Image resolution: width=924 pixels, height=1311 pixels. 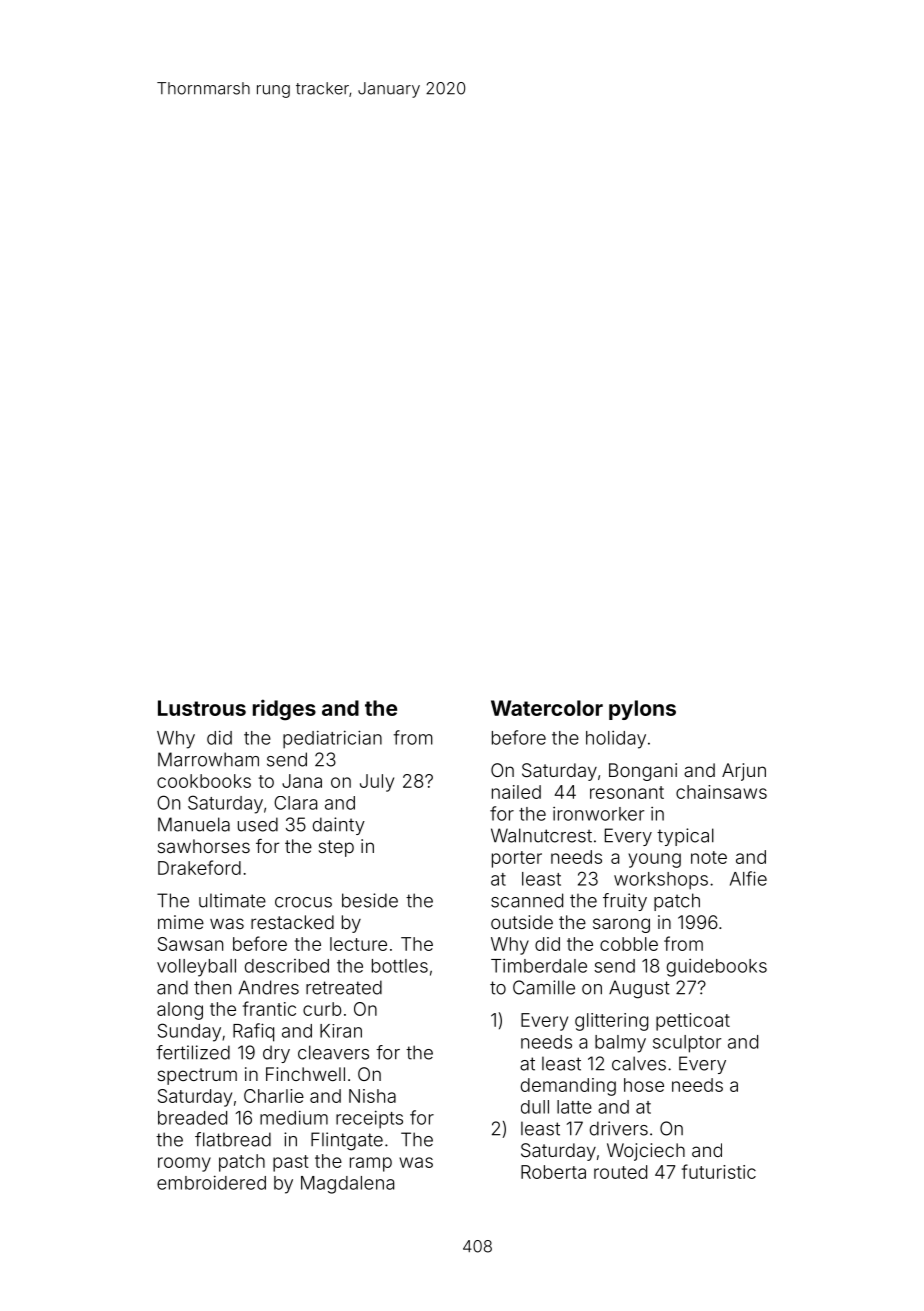 What do you see at coordinates (358, 944) in the document?
I see `lecture` at bounding box center [358, 944].
